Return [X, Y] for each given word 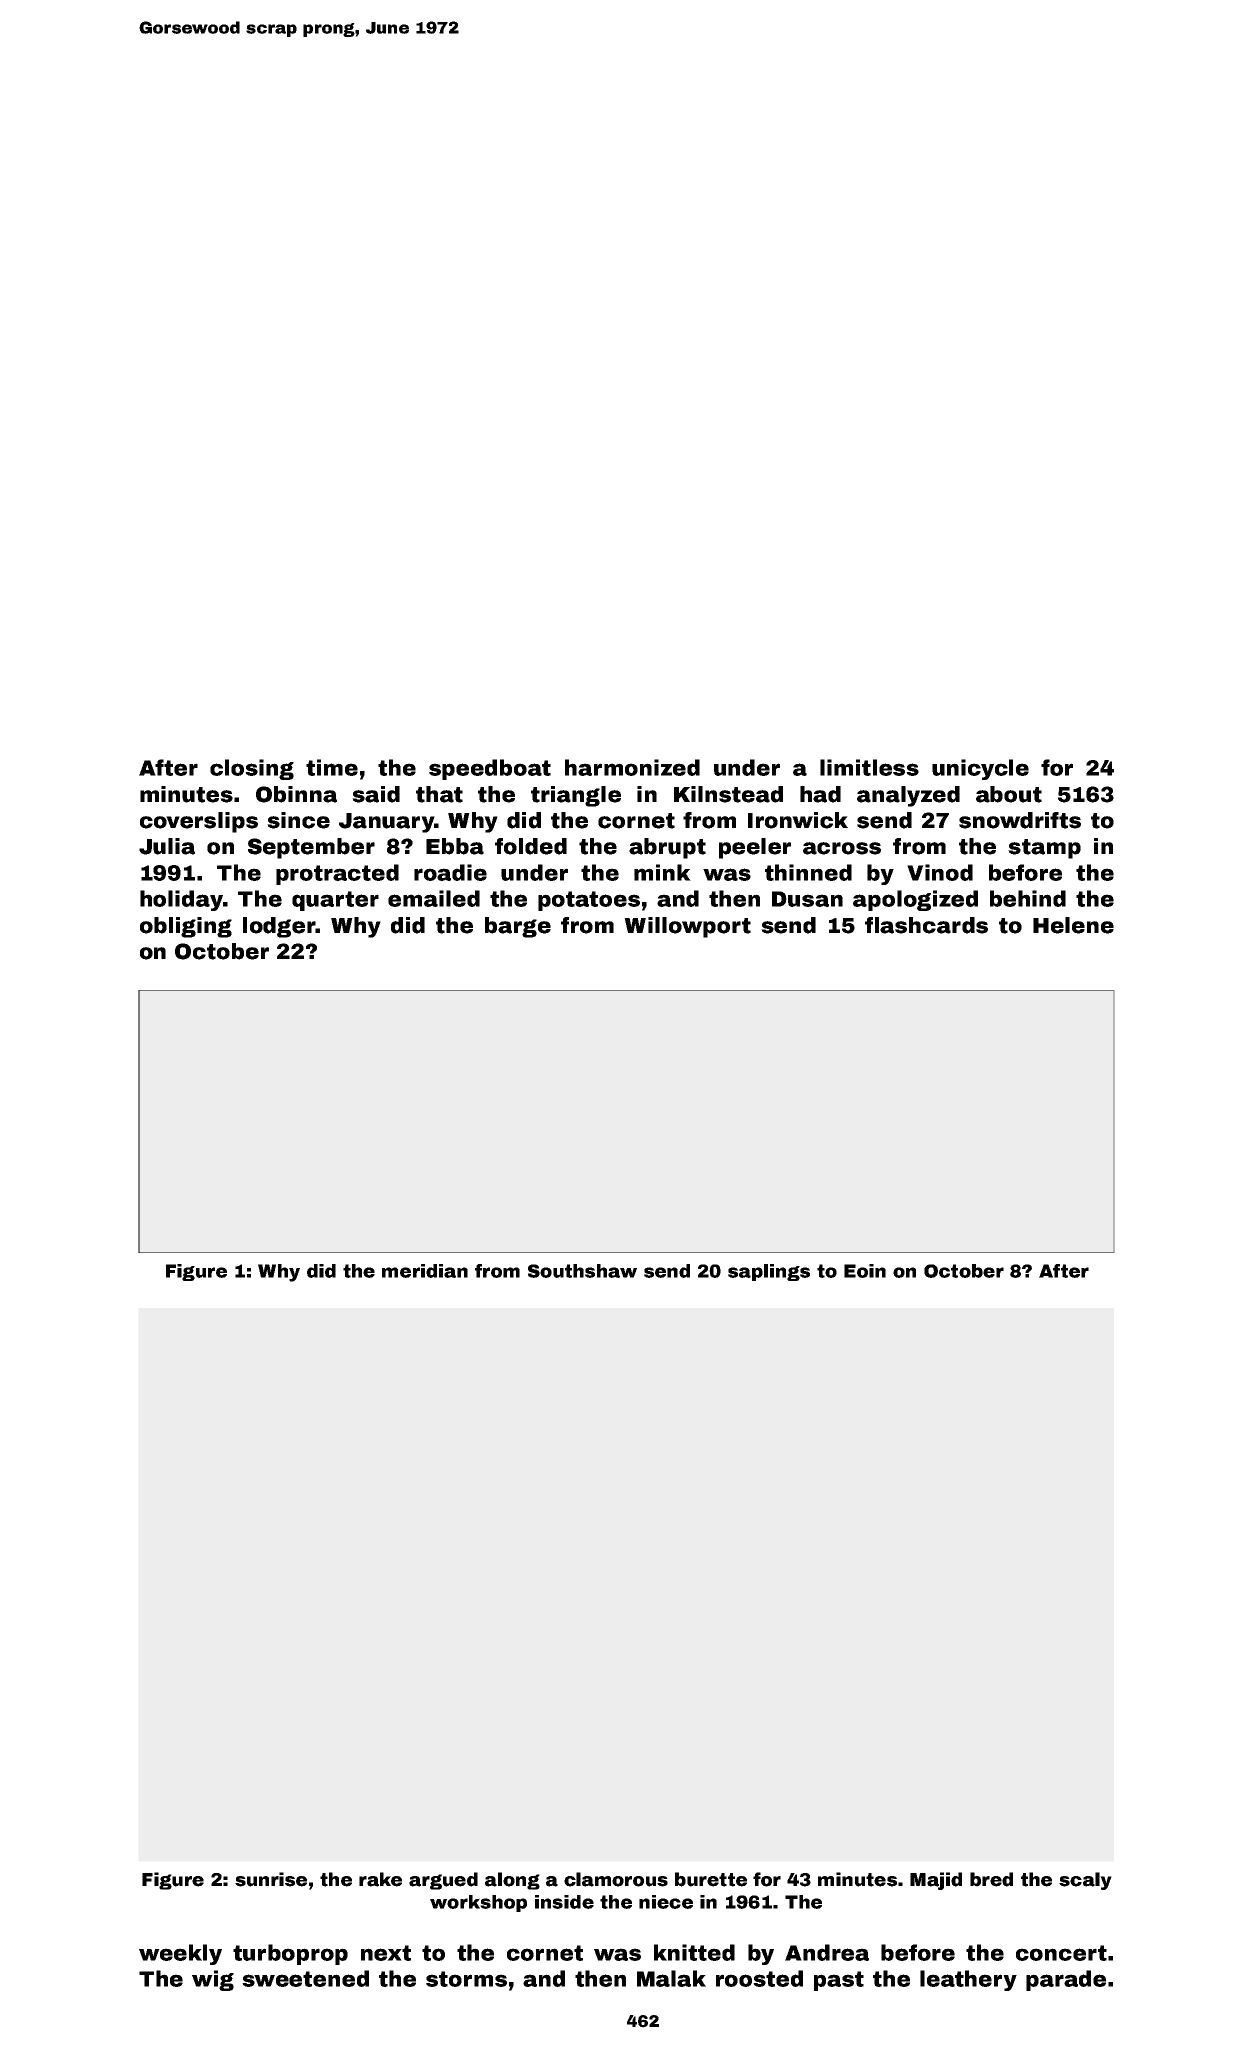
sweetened [305, 1978]
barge [518, 927]
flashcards [926, 925]
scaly [1085, 1881]
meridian [425, 1271]
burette [711, 1879]
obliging [186, 927]
